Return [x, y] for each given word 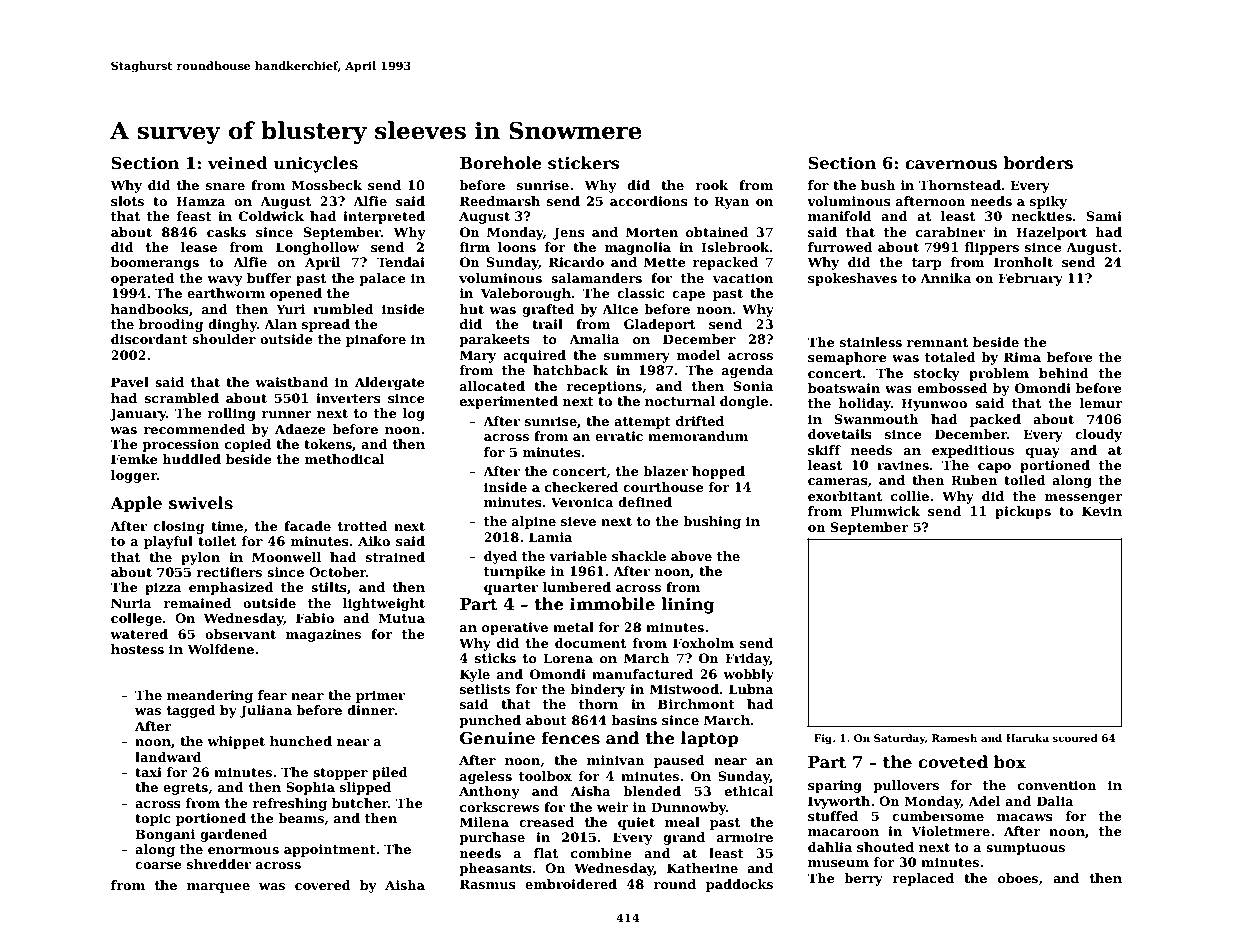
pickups [1023, 512]
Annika [945, 278]
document [590, 643]
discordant [149, 339]
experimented [509, 402]
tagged [191, 711]
